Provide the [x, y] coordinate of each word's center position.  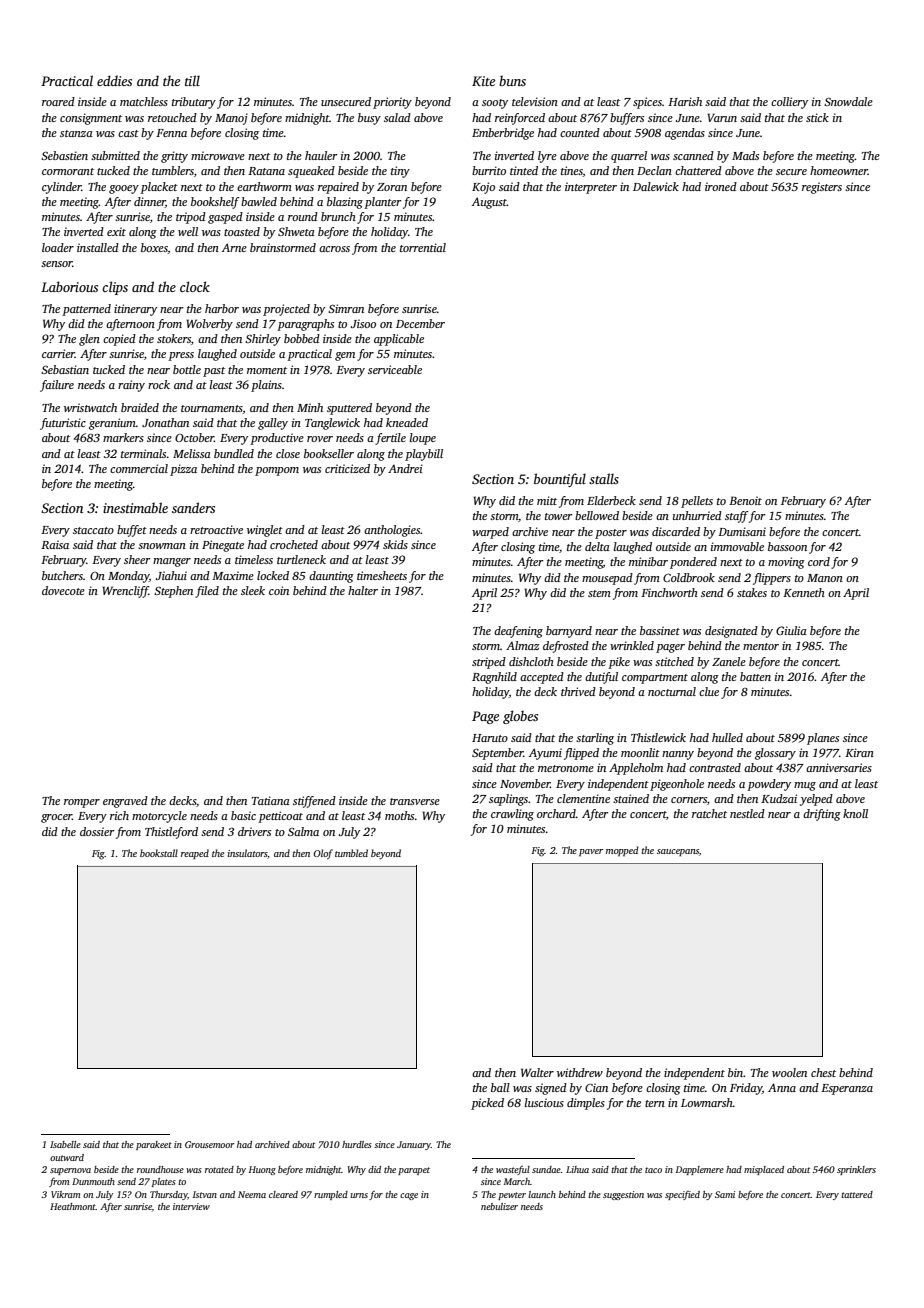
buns [512, 80]
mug [805, 786]
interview [191, 1206]
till [192, 80]
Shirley [263, 340]
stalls [604, 478]
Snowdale [848, 101]
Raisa [55, 544]
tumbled [351, 853]
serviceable [395, 369]
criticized [347, 468]
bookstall [159, 853]
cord [819, 561]
